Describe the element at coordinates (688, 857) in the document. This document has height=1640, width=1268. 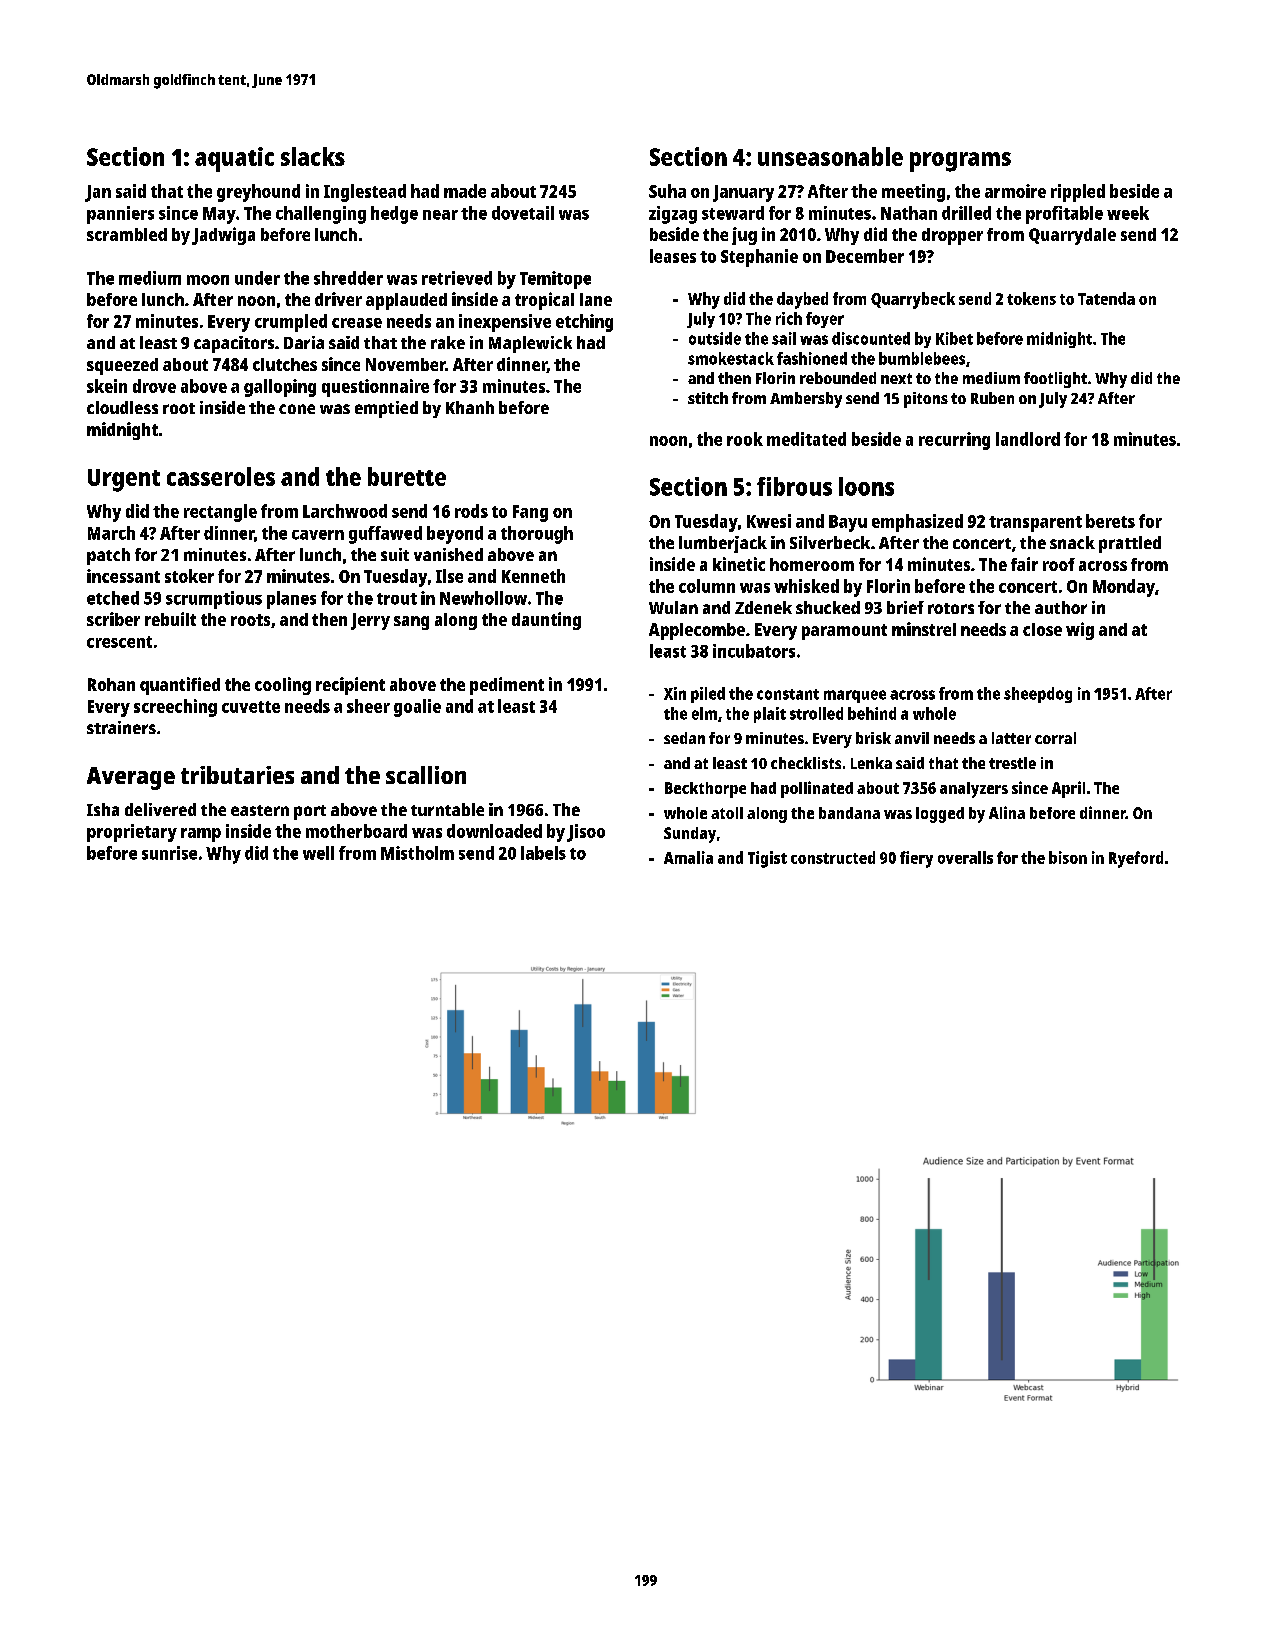
I see `Amalia` at that location.
